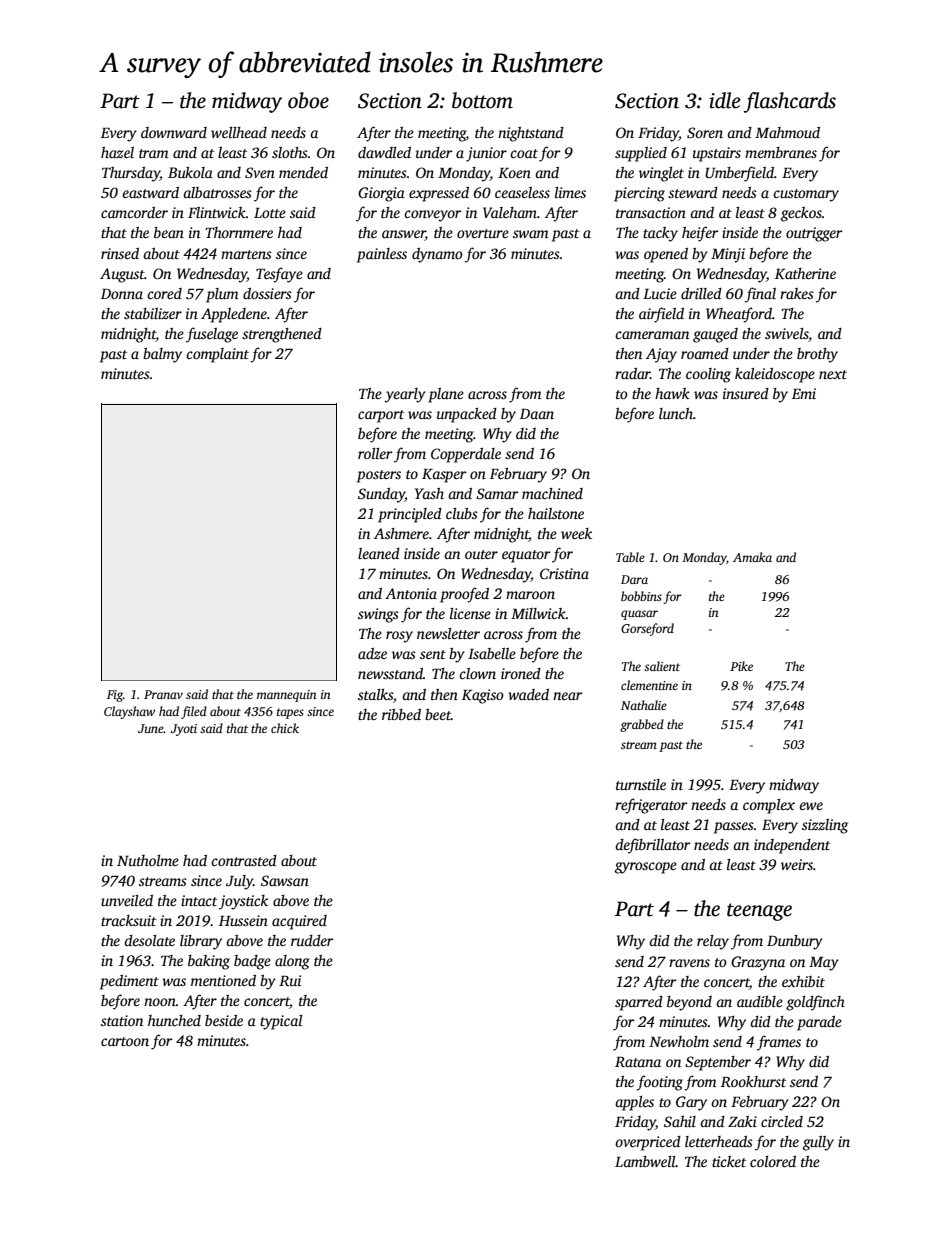 This document has width=952, height=1233. I want to click on baking, so click(209, 962).
